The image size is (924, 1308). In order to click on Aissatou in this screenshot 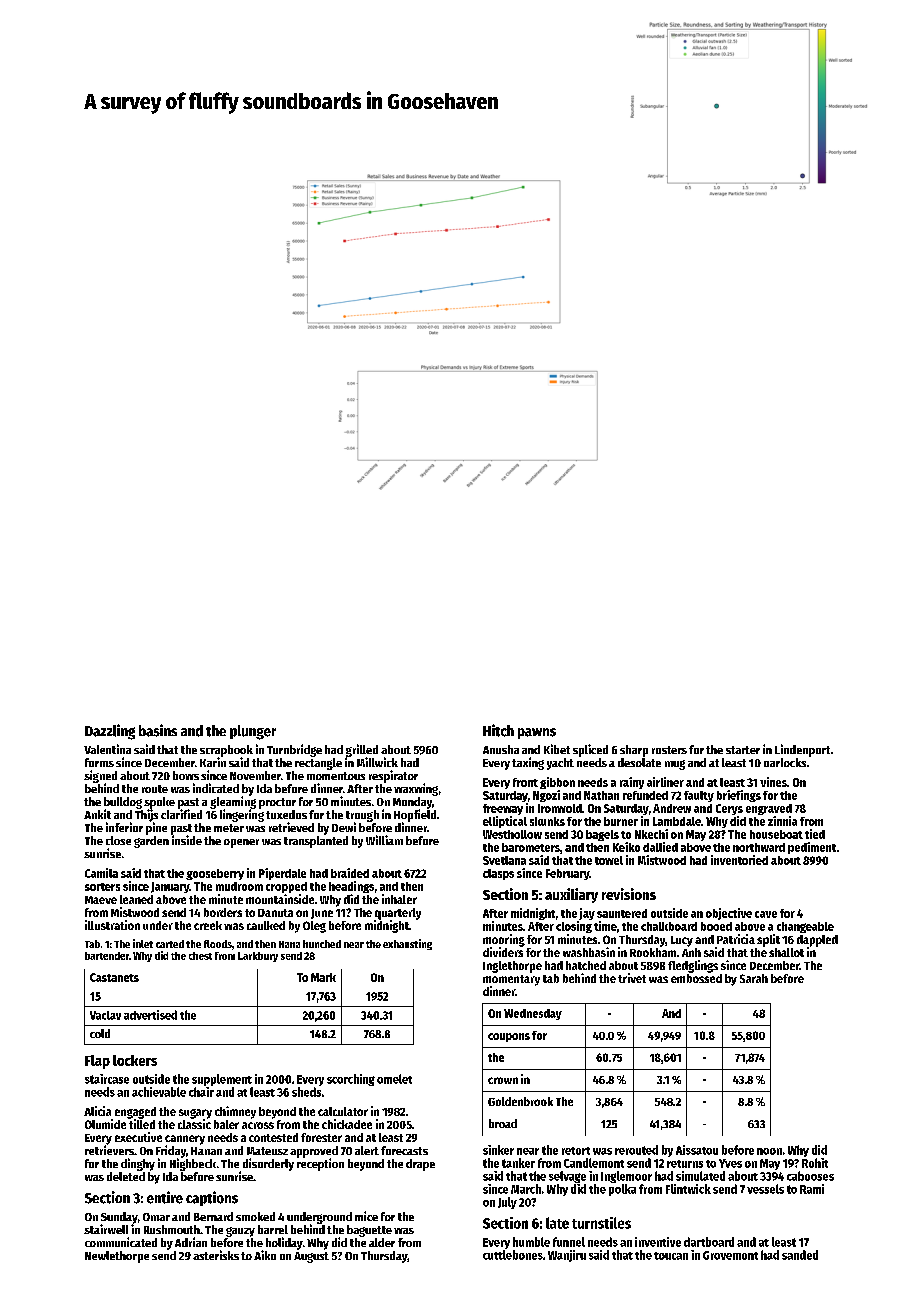, I will do `click(697, 1150)`.
